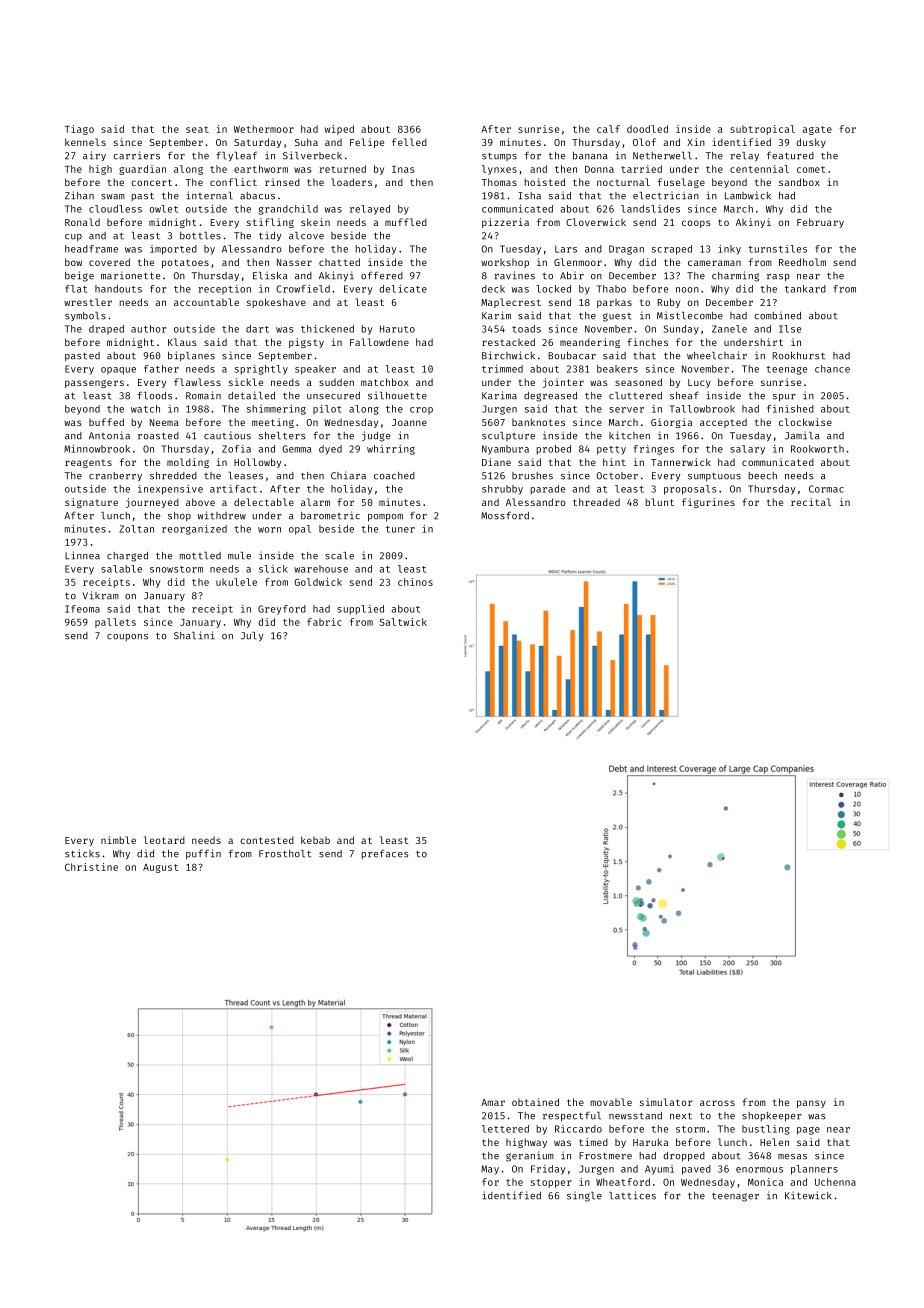  What do you see at coordinates (246, 382) in the screenshot?
I see `sickle` at bounding box center [246, 382].
